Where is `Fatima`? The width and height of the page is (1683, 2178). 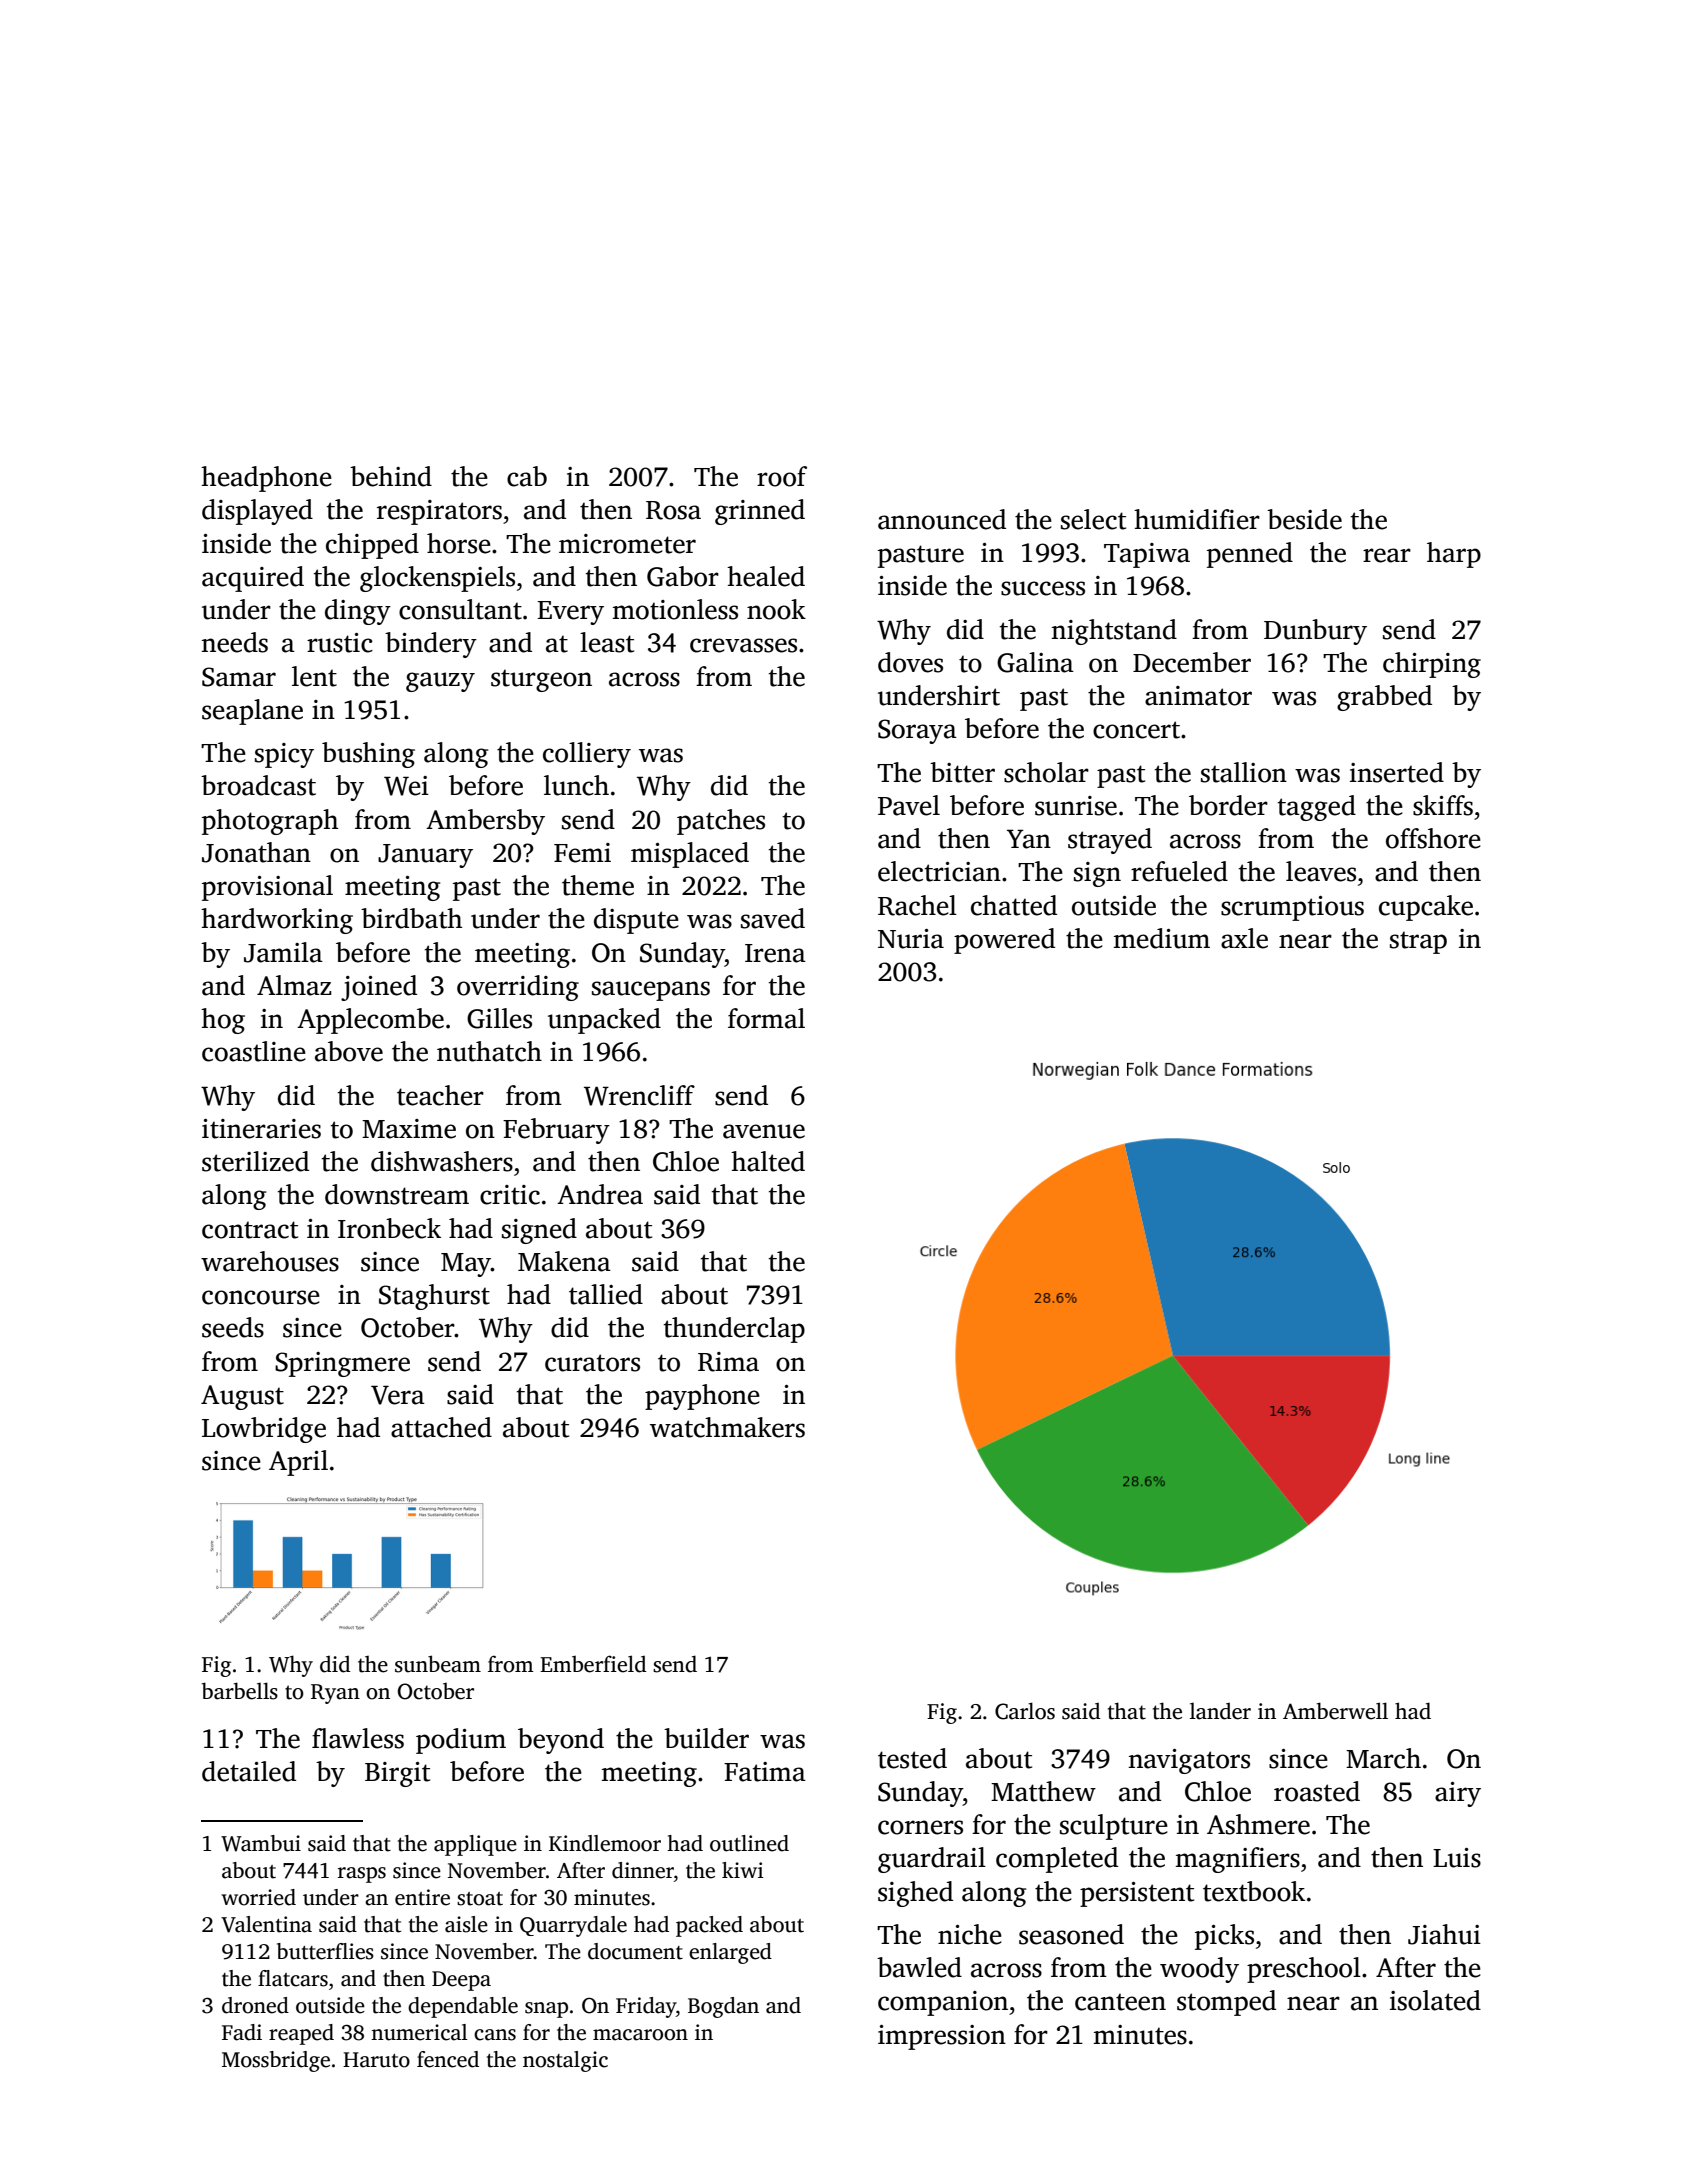
Fatima is located at coordinates (765, 1772).
